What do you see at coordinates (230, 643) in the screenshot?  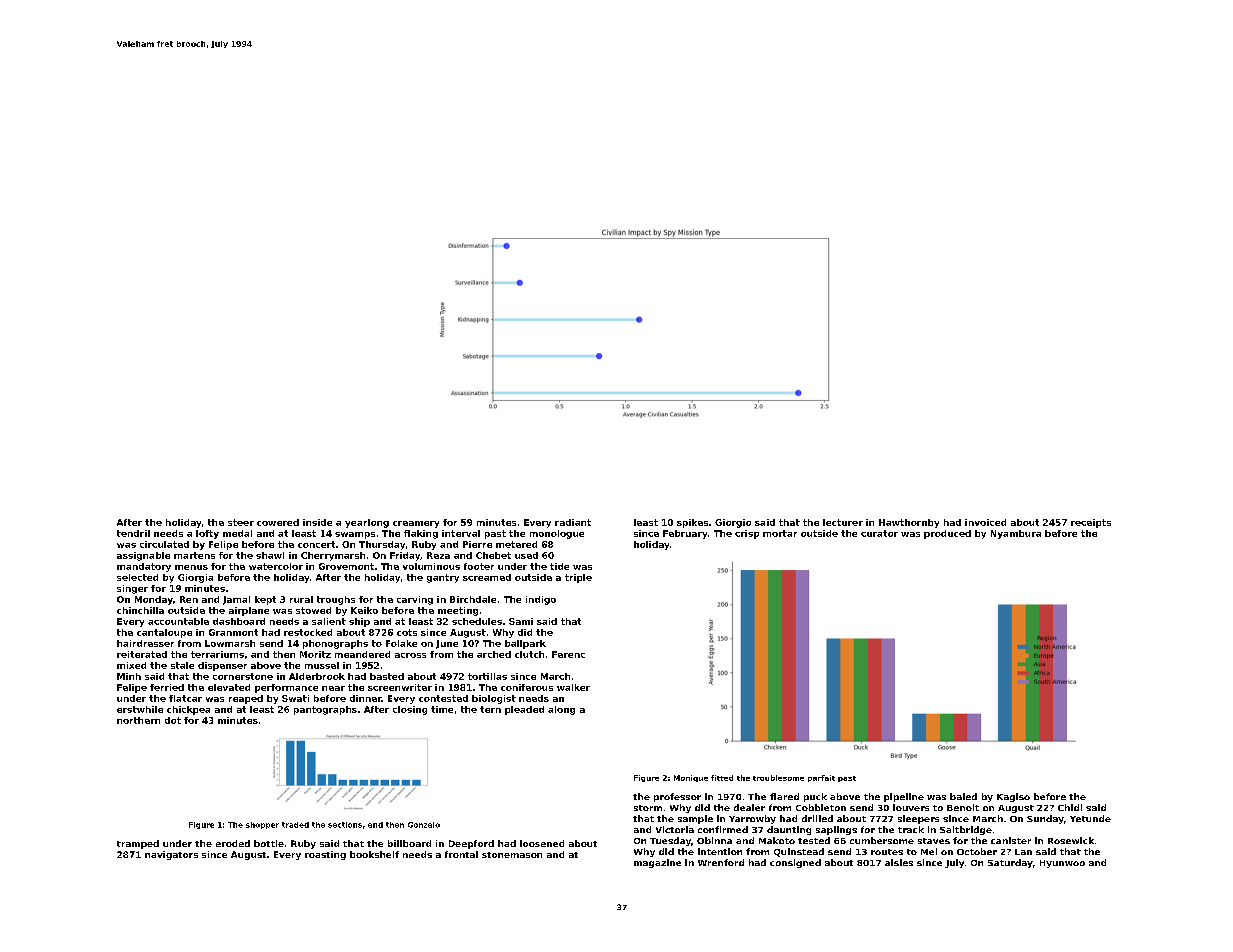 I see `Lowmarsh` at bounding box center [230, 643].
